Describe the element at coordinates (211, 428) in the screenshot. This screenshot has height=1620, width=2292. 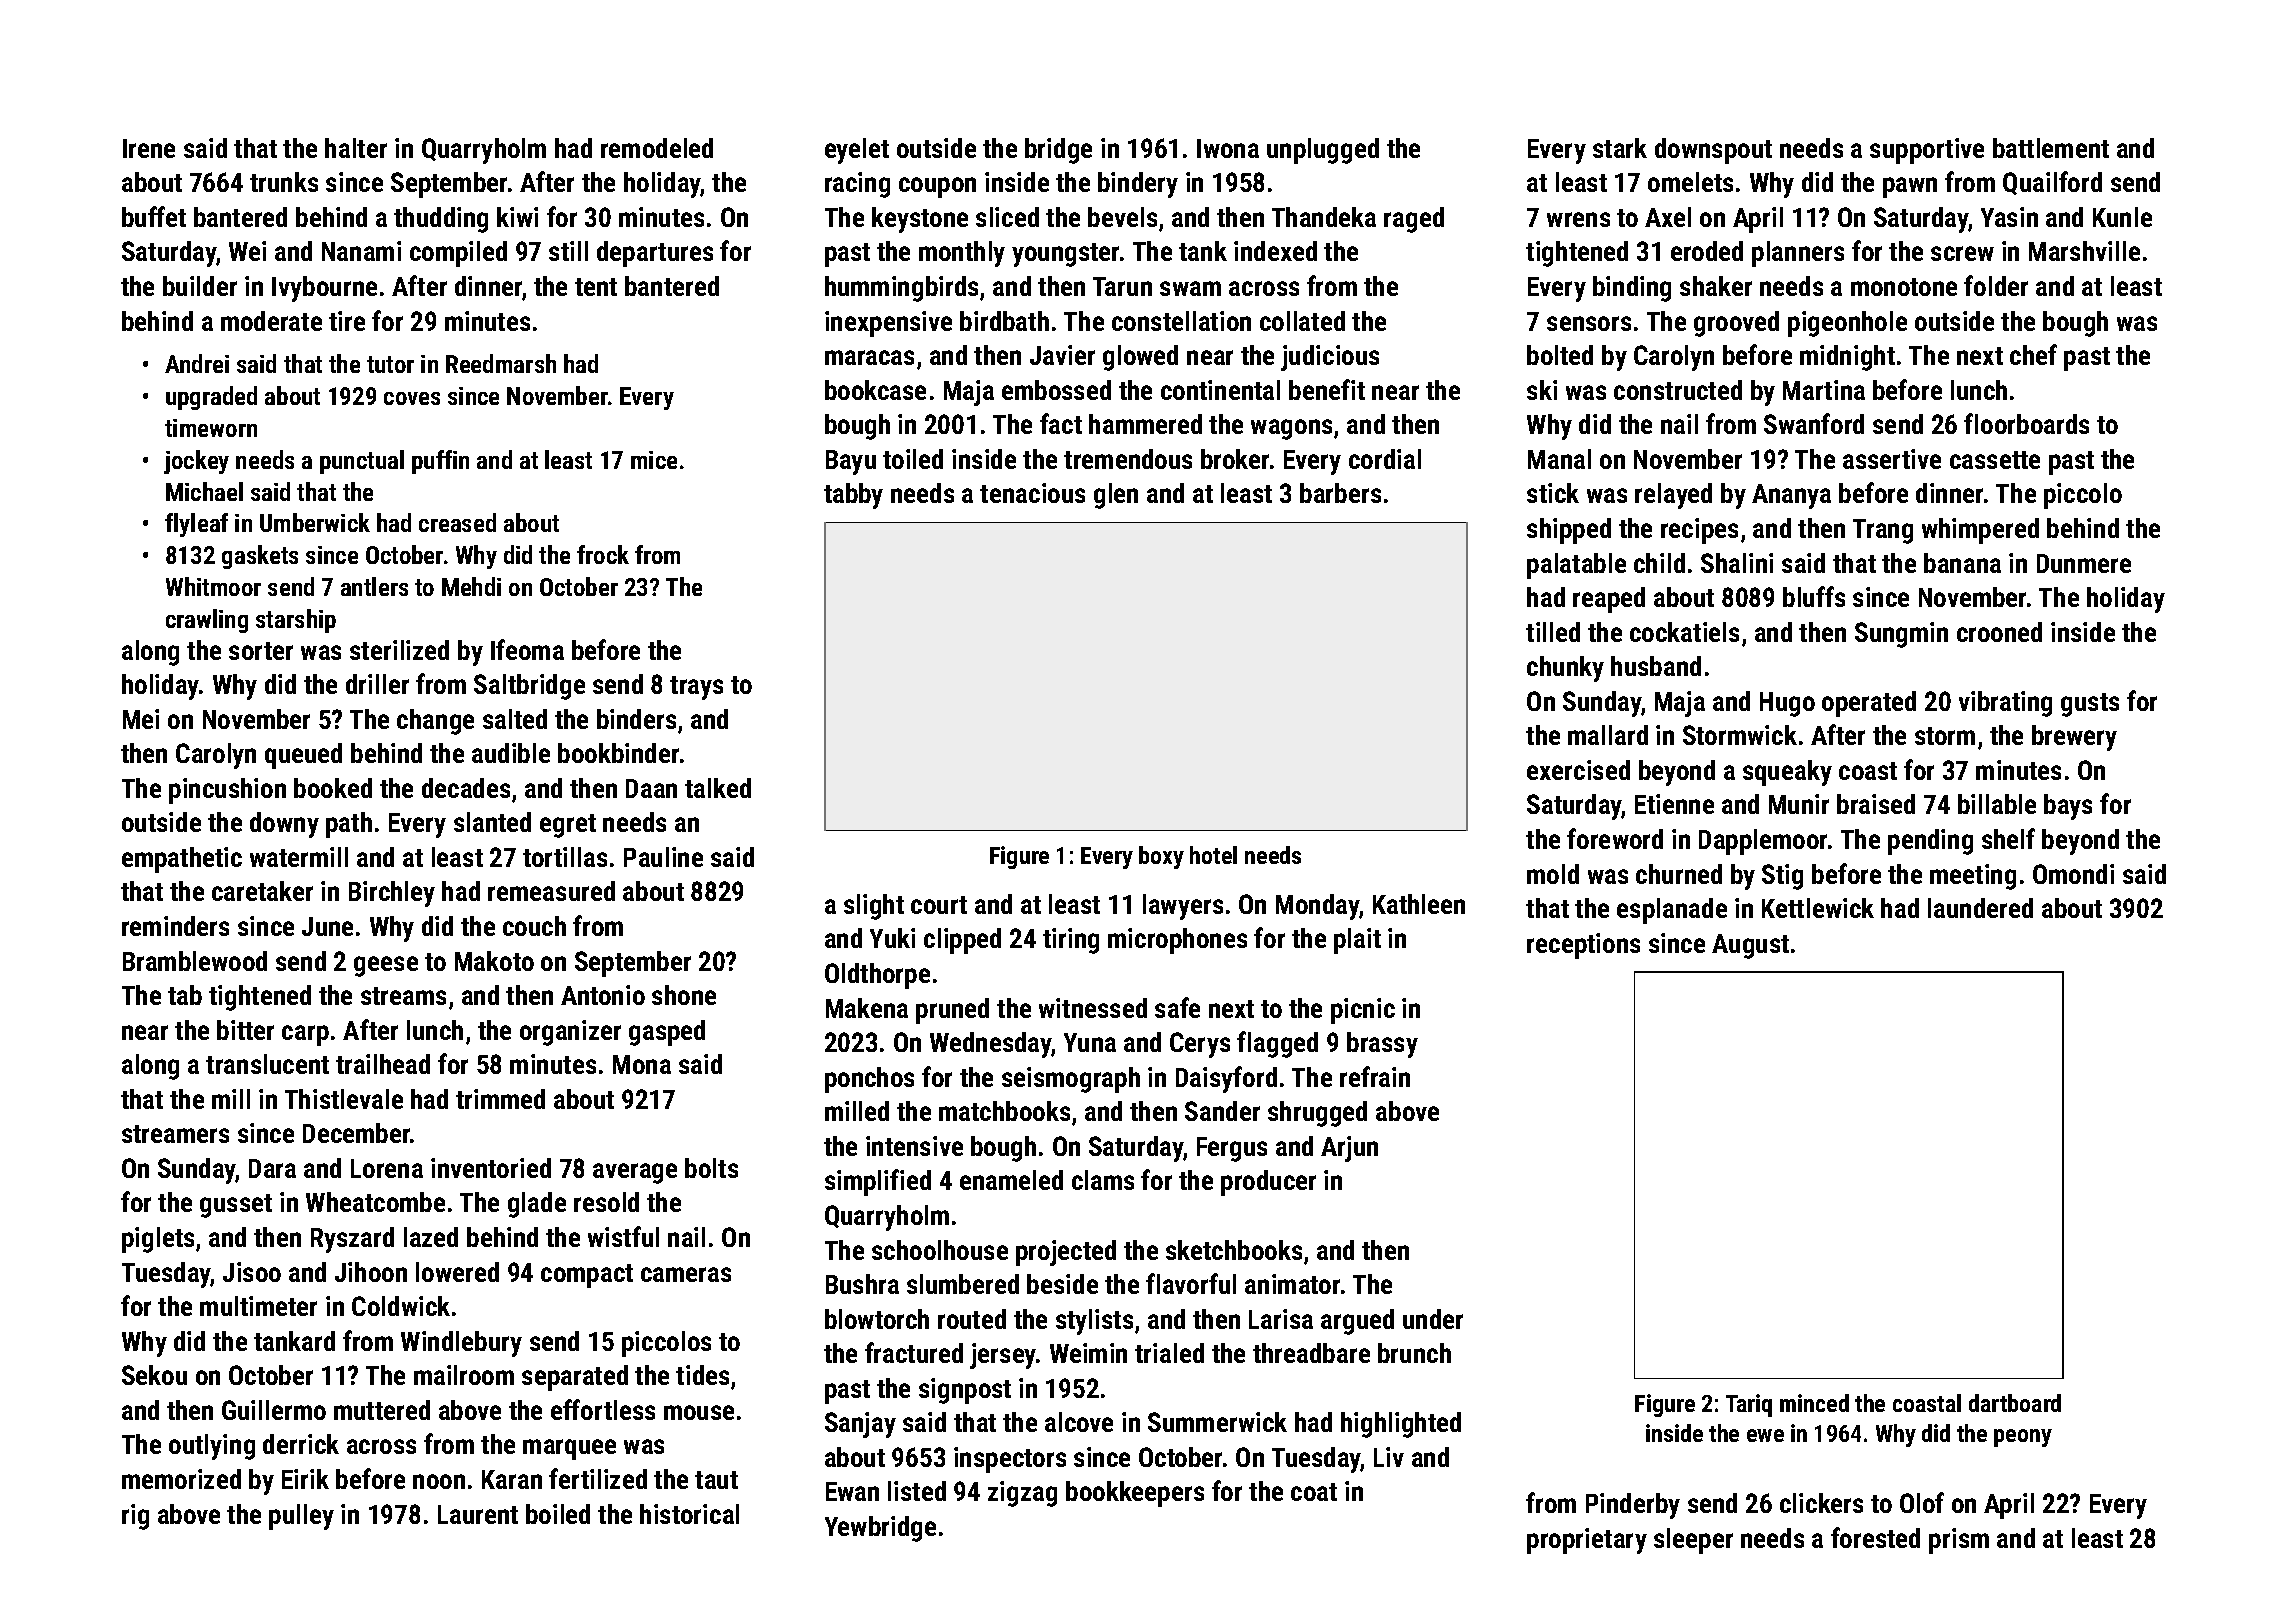
I see `timeworn` at that location.
